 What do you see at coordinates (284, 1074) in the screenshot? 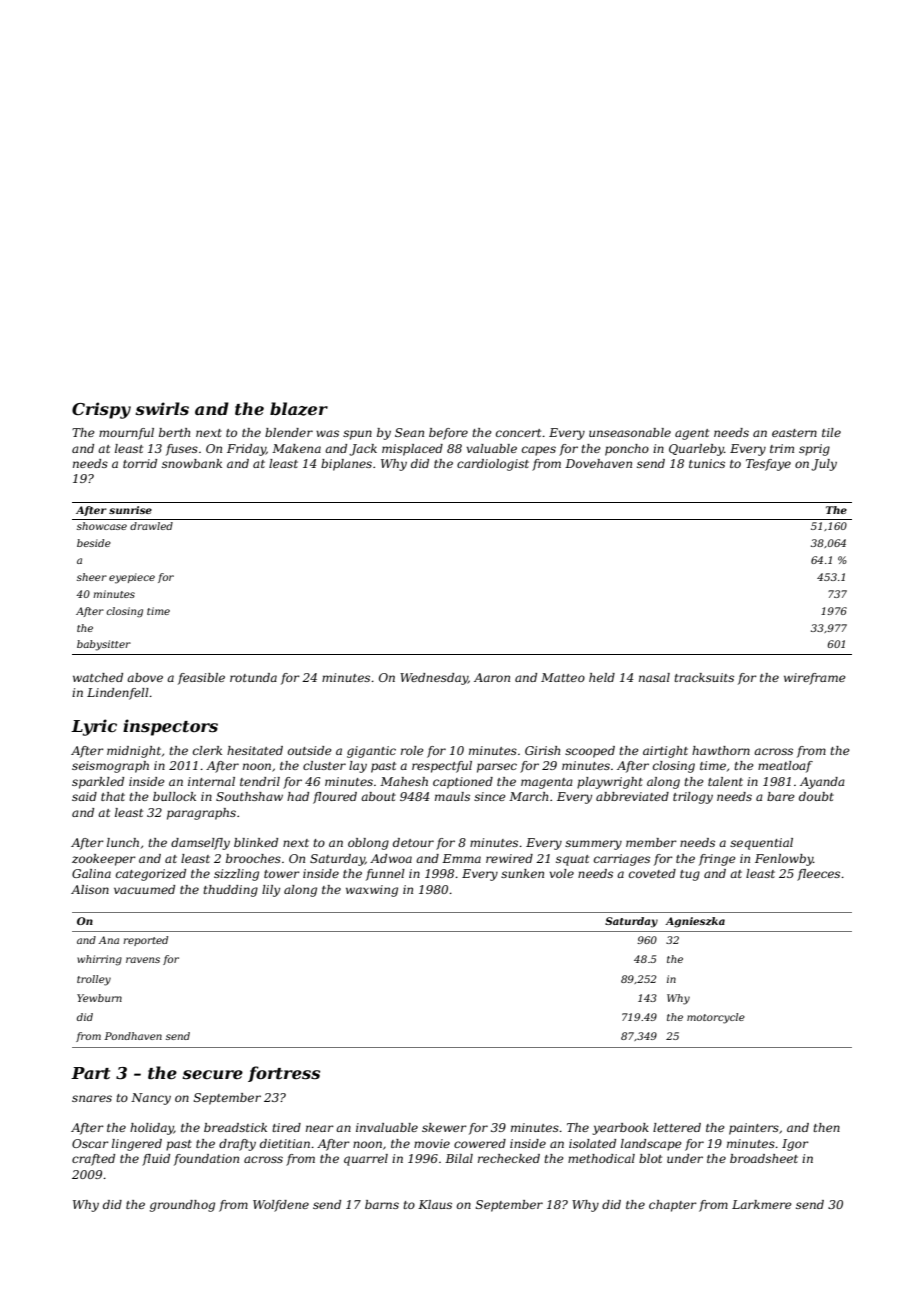
I see `fortress` at bounding box center [284, 1074].
